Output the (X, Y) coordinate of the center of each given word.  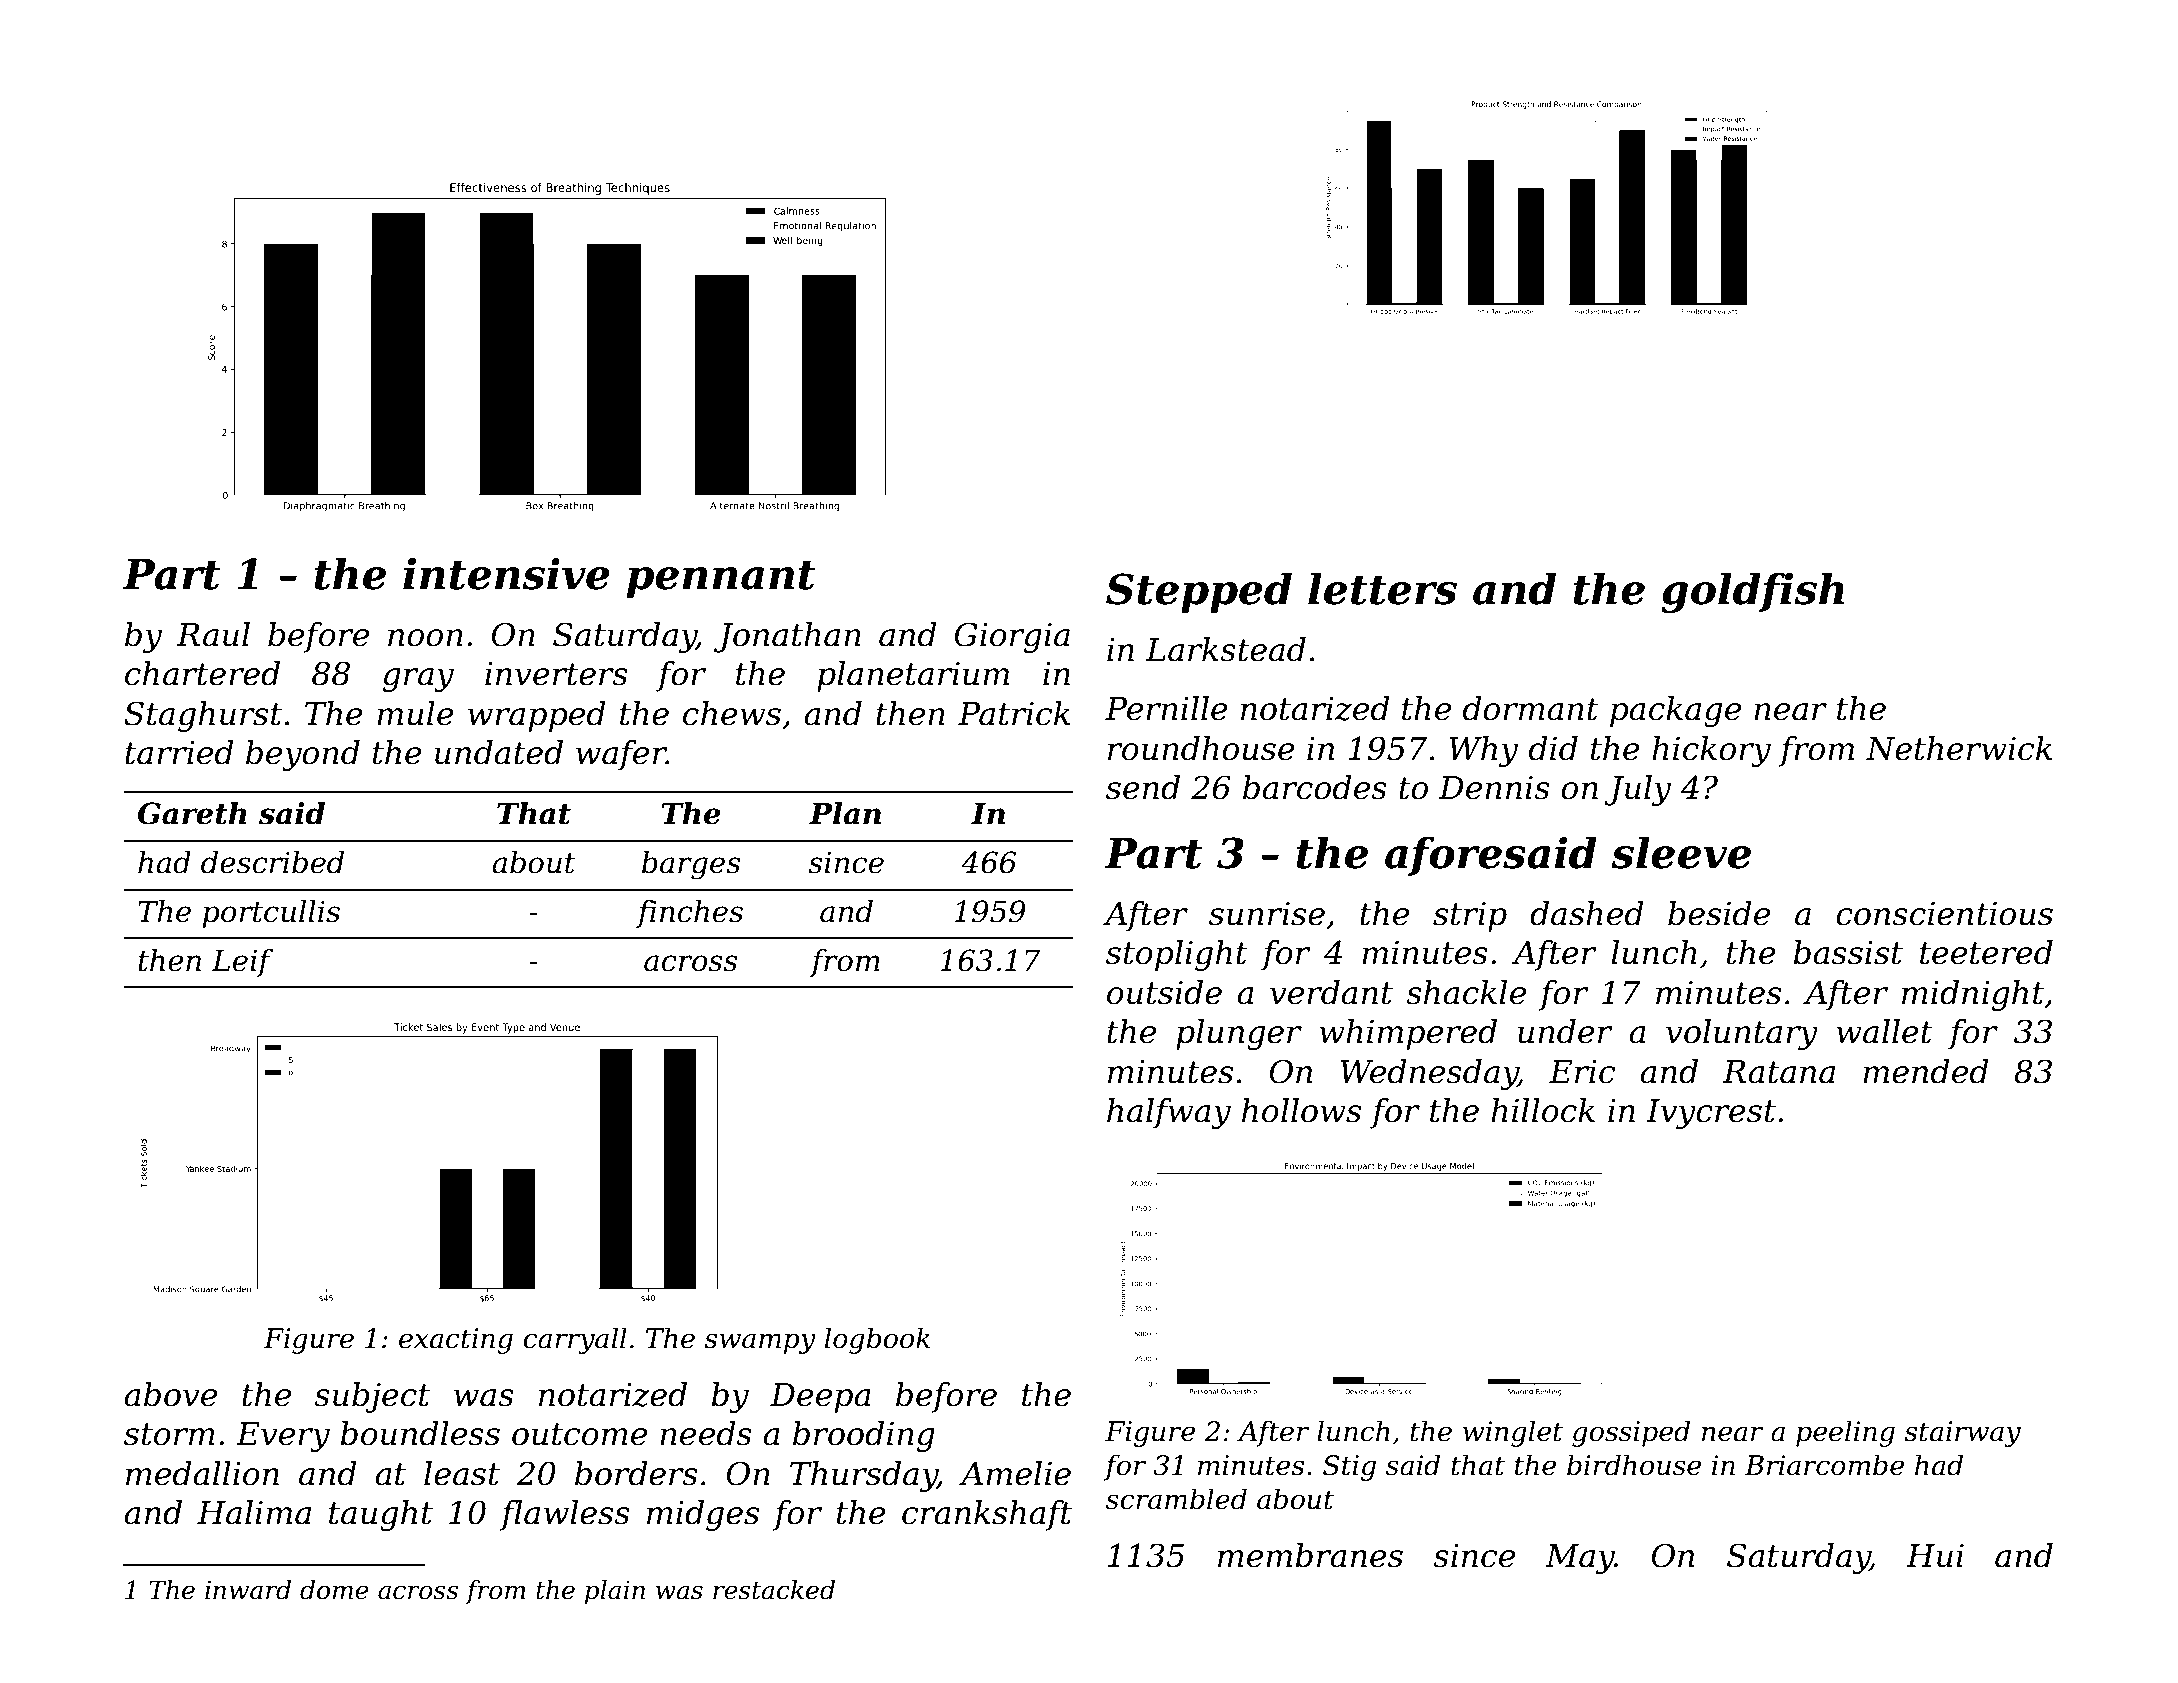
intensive (506, 574)
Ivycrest (1711, 1114)
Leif (243, 963)
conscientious (1944, 914)
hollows (1301, 1110)
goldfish (1752, 592)
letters (1382, 588)
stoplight (1177, 955)
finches (689, 914)
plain (615, 1592)
